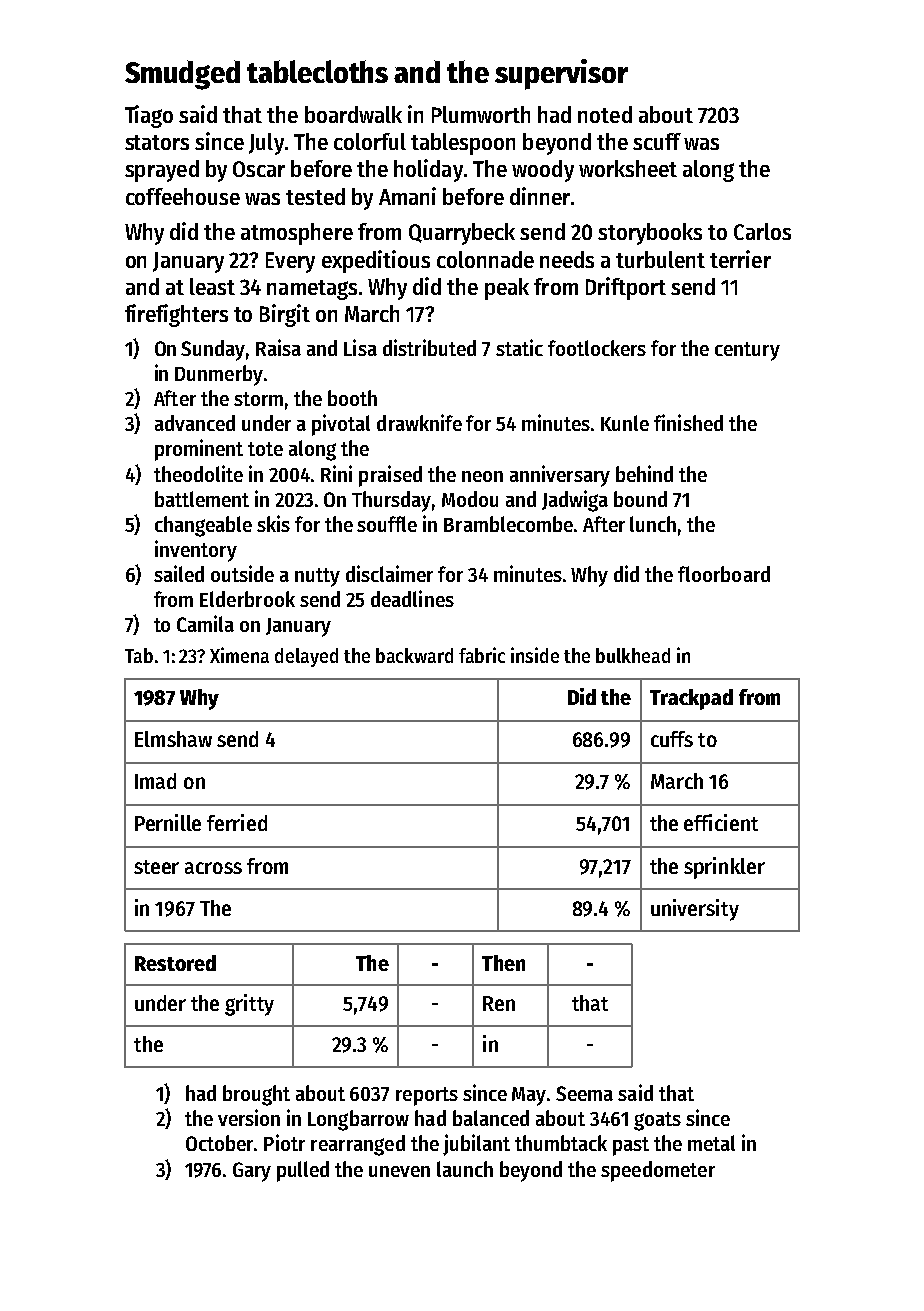 The width and height of the document is (924, 1311). I want to click on firefighters, so click(176, 315).
